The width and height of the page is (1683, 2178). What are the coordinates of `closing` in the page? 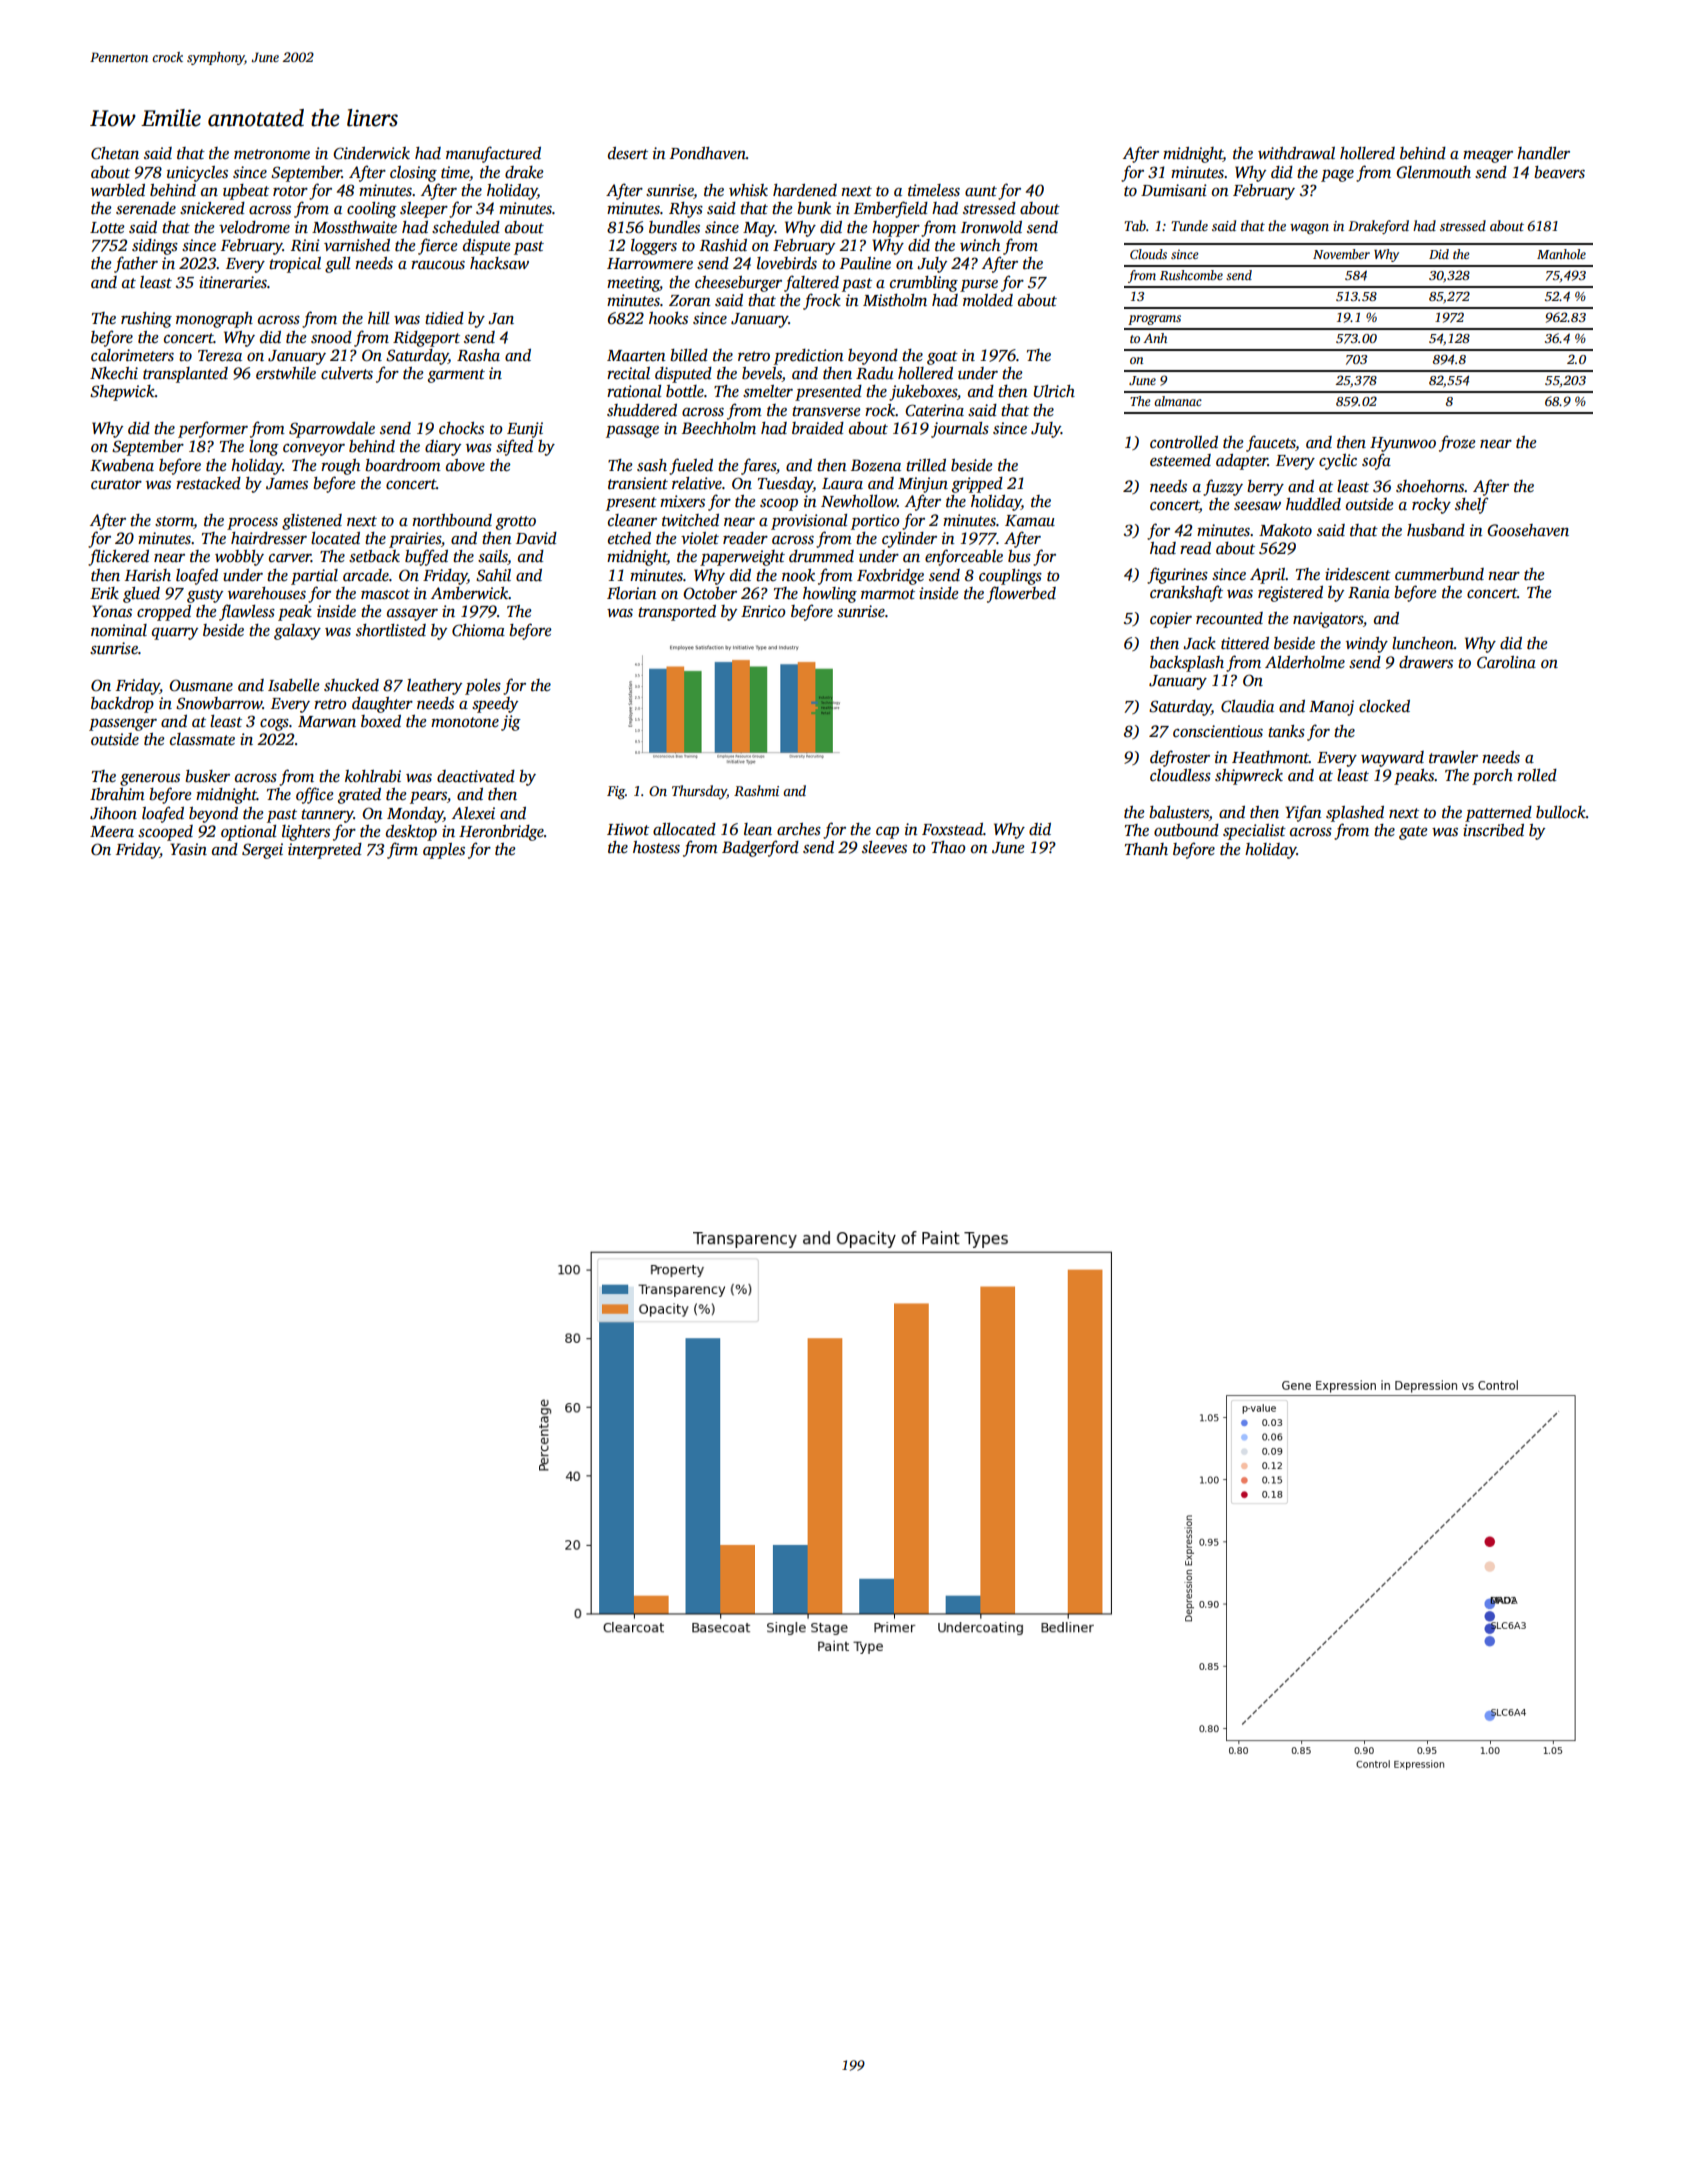 It's located at (413, 174).
